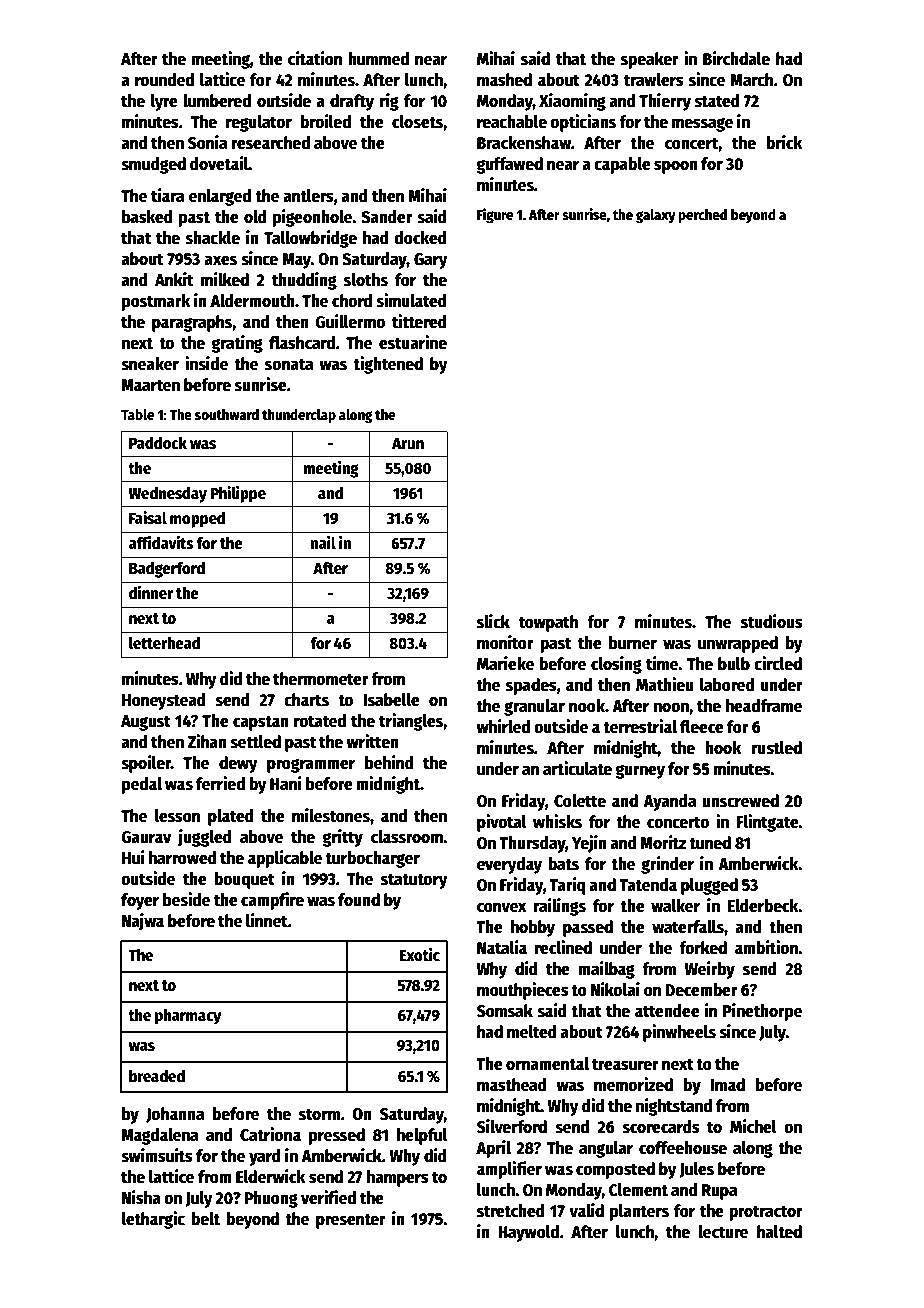 The image size is (924, 1308). I want to click on linnet, so click(267, 920).
